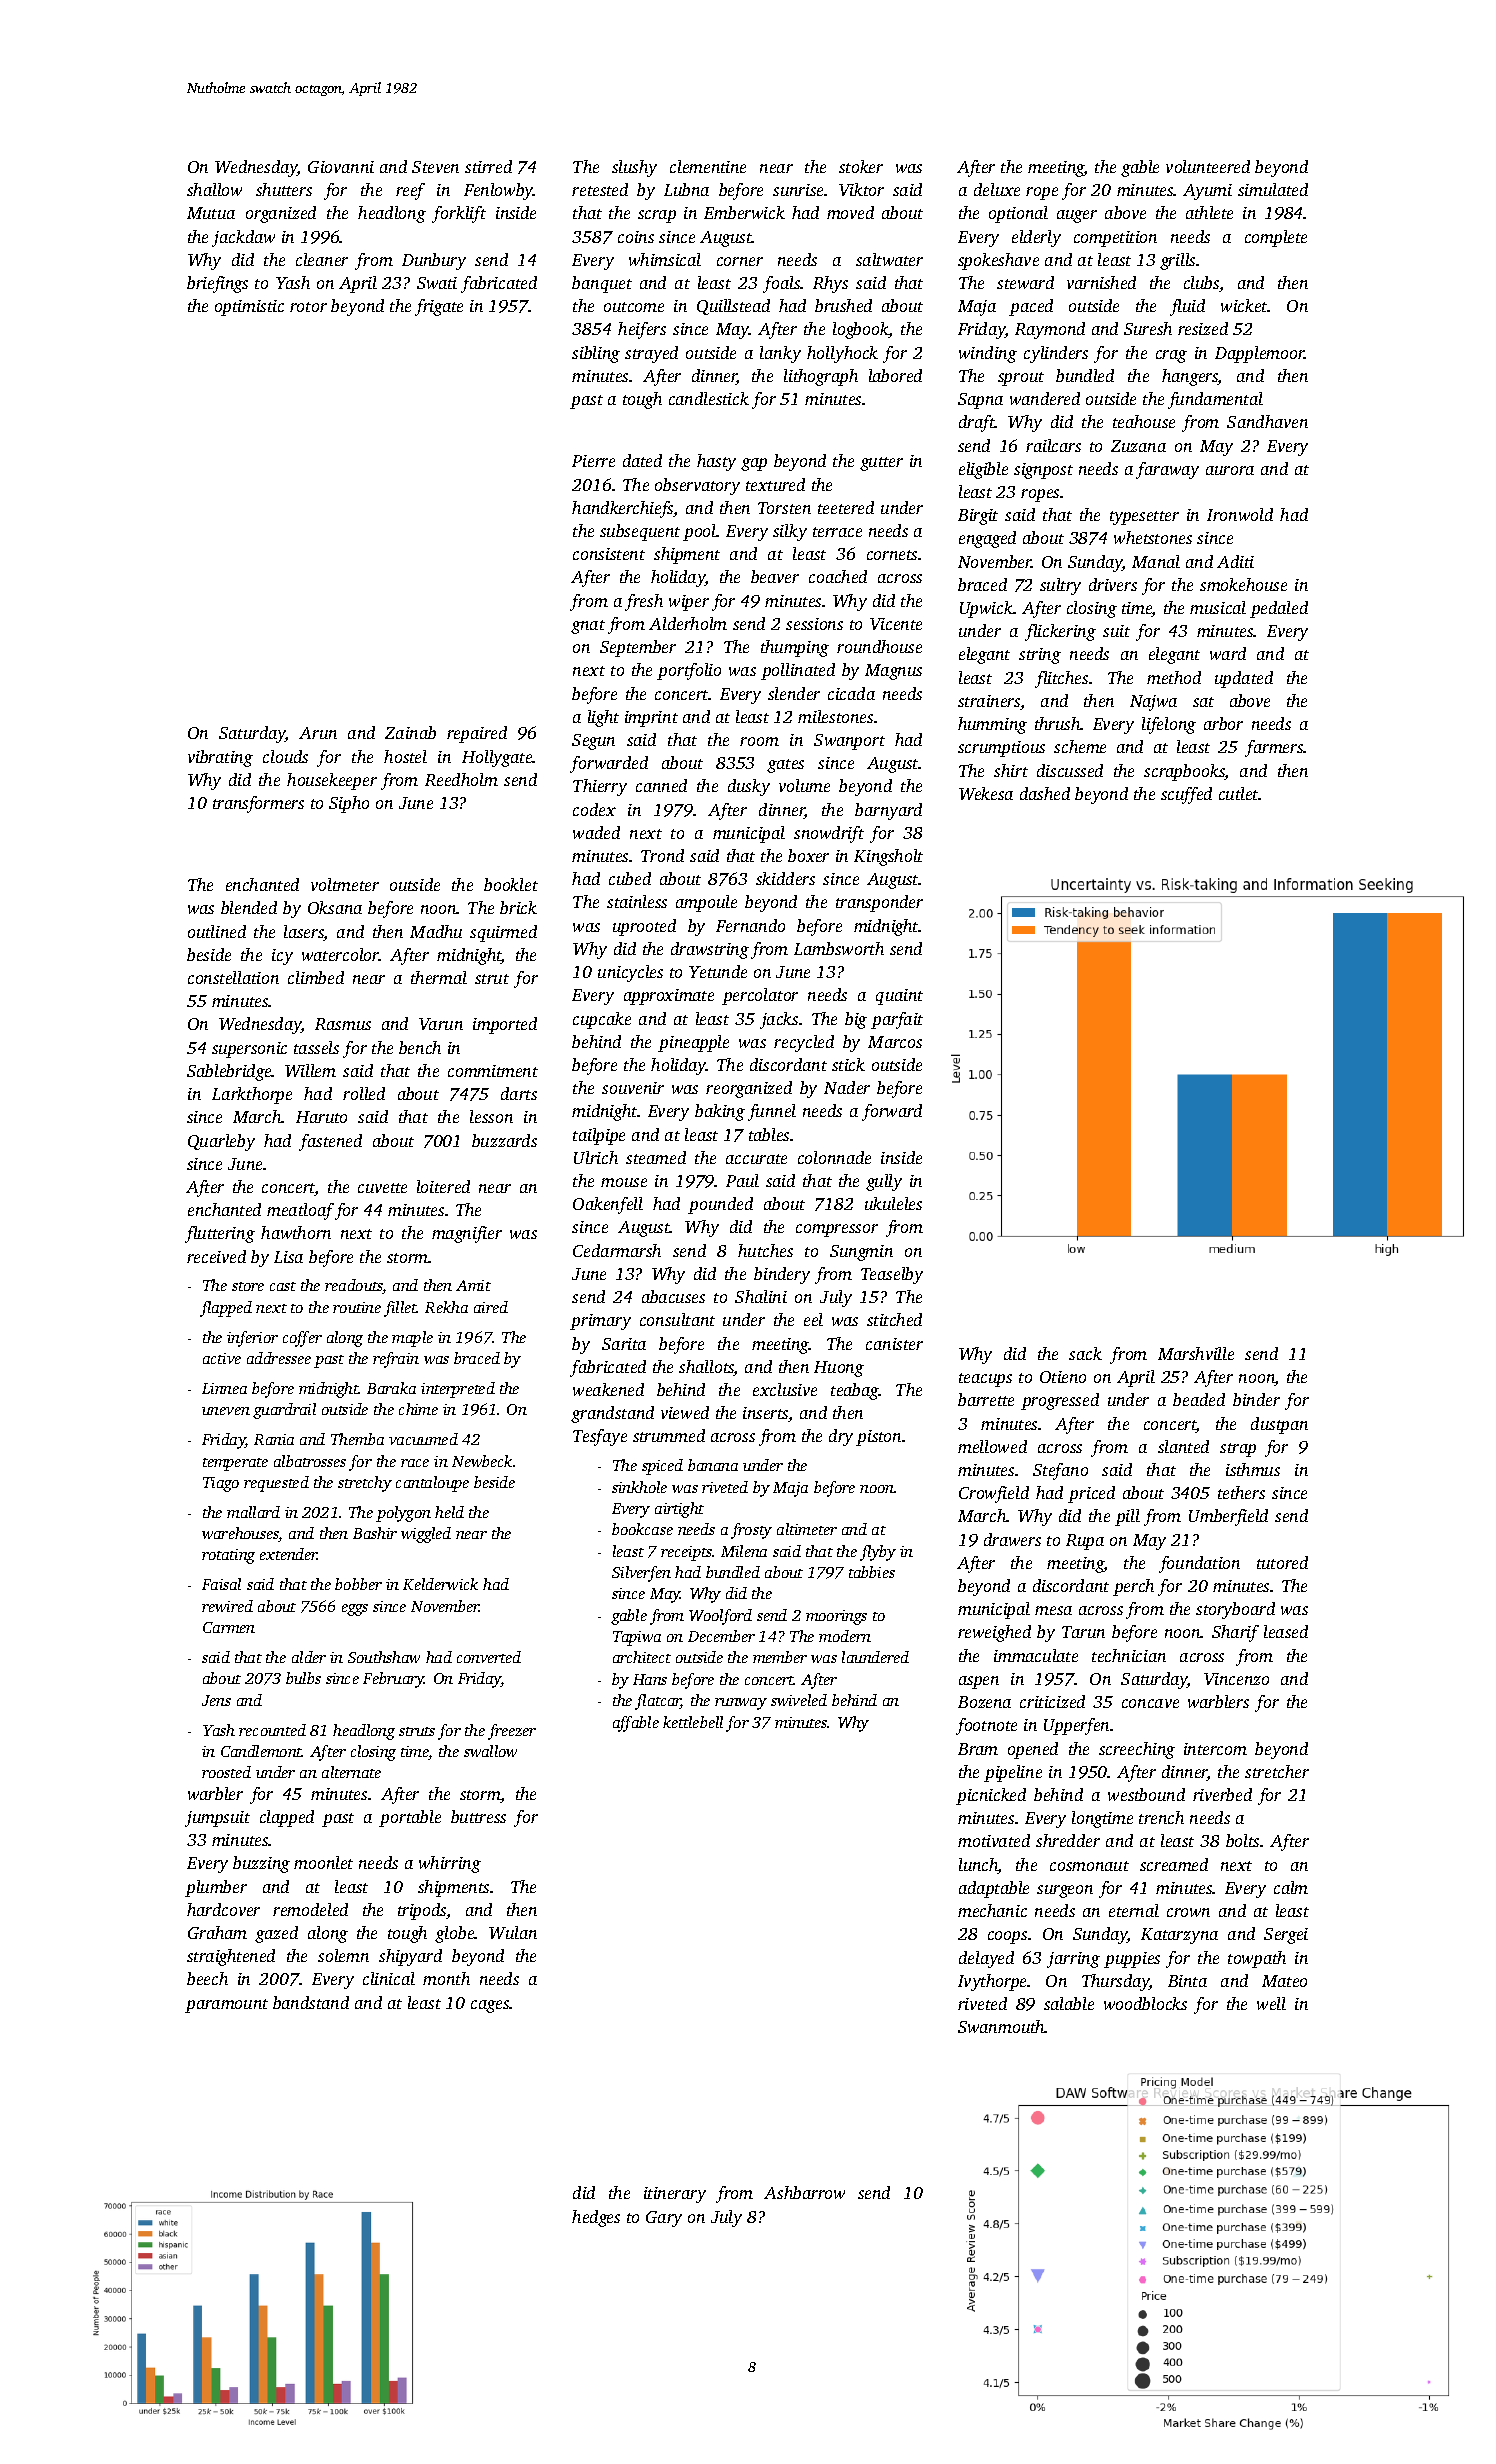 This page has width=1496, height=2464. I want to click on Quarleby, so click(221, 1142).
